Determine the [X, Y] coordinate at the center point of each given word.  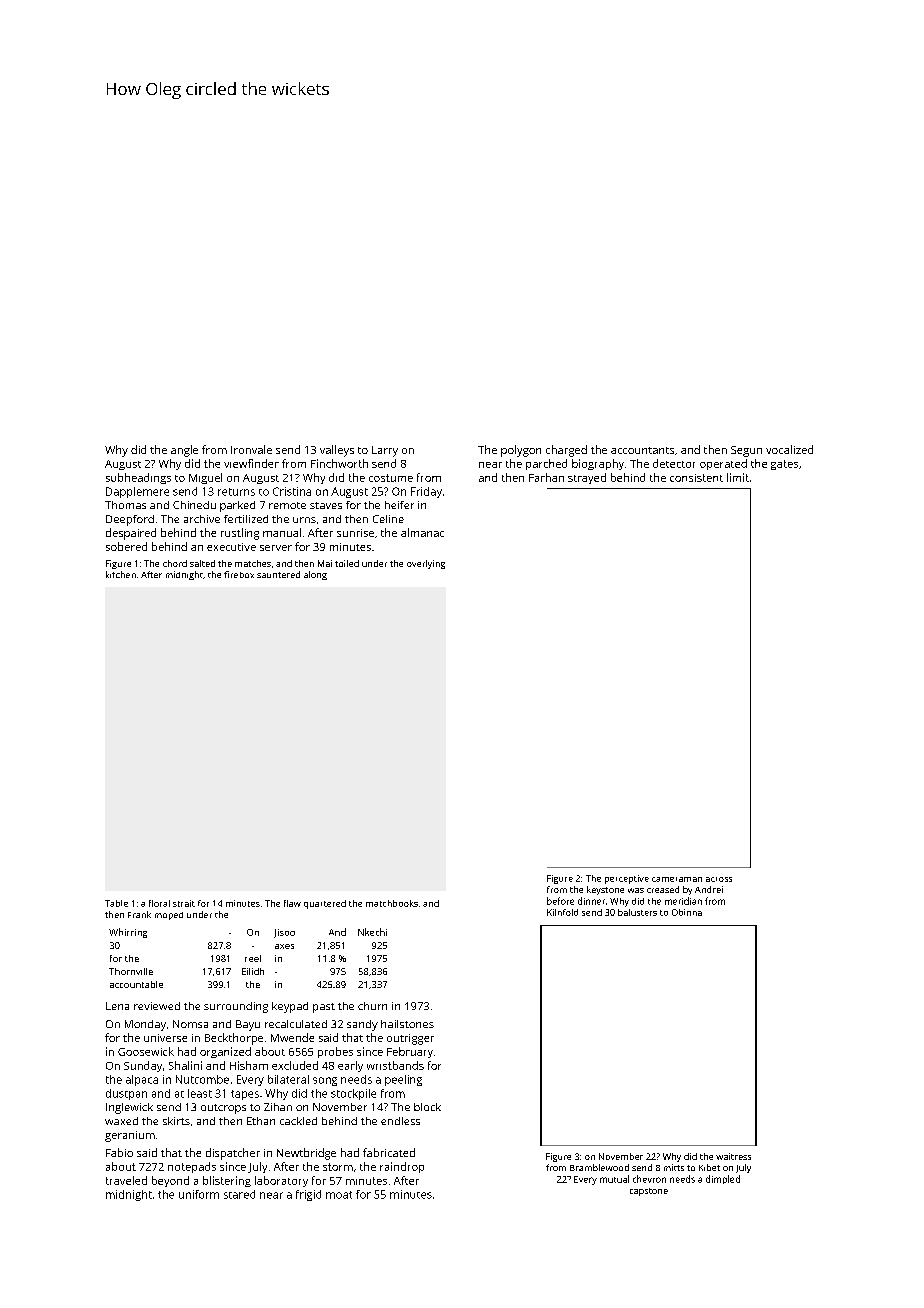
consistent [696, 478]
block [427, 1107]
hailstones [407, 1024]
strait [184, 903]
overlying [426, 564]
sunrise [355, 533]
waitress [733, 1156]
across [719, 879]
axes [284, 946]
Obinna [687, 912]
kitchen [121, 574]
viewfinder [251, 463]
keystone [605, 890]
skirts [176, 1121]
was [636, 890]
